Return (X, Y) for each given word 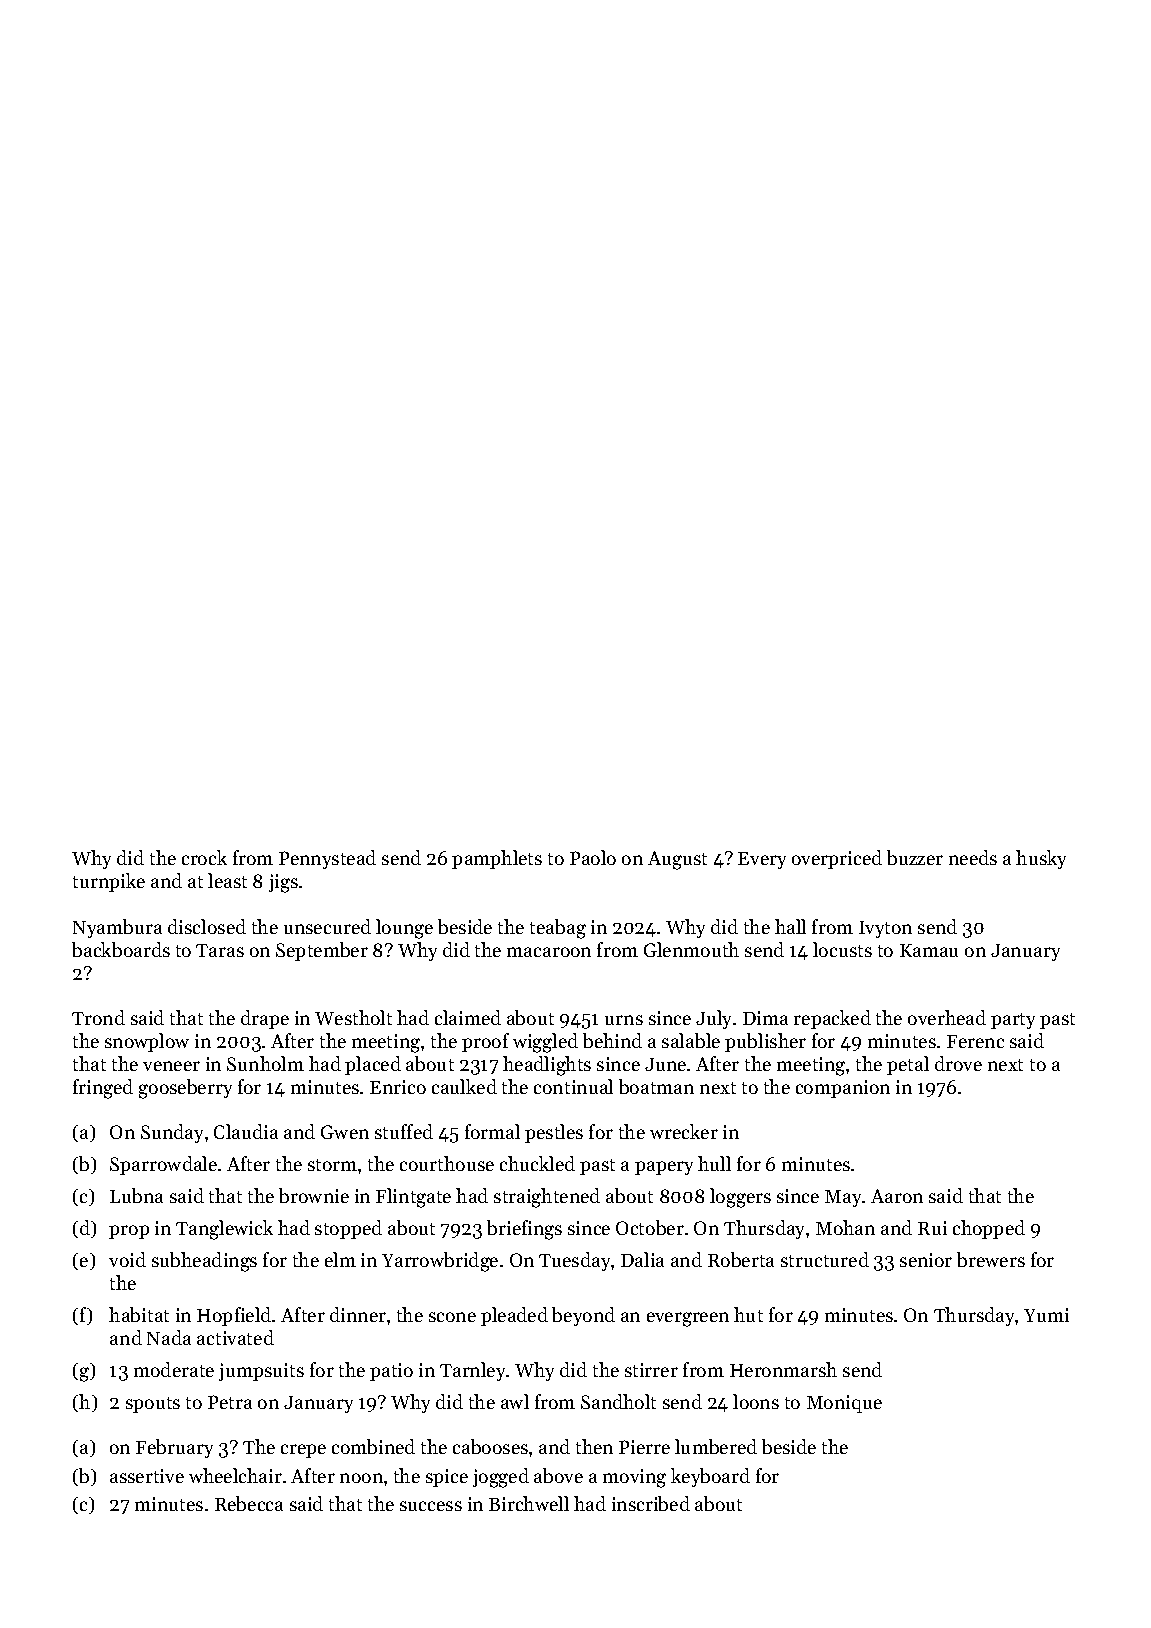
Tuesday (574, 1261)
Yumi (1046, 1315)
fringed (103, 1089)
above (558, 1475)
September (322, 951)
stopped (348, 1229)
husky (1041, 859)
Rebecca (249, 1503)
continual (573, 1086)
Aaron (897, 1196)
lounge (404, 929)
